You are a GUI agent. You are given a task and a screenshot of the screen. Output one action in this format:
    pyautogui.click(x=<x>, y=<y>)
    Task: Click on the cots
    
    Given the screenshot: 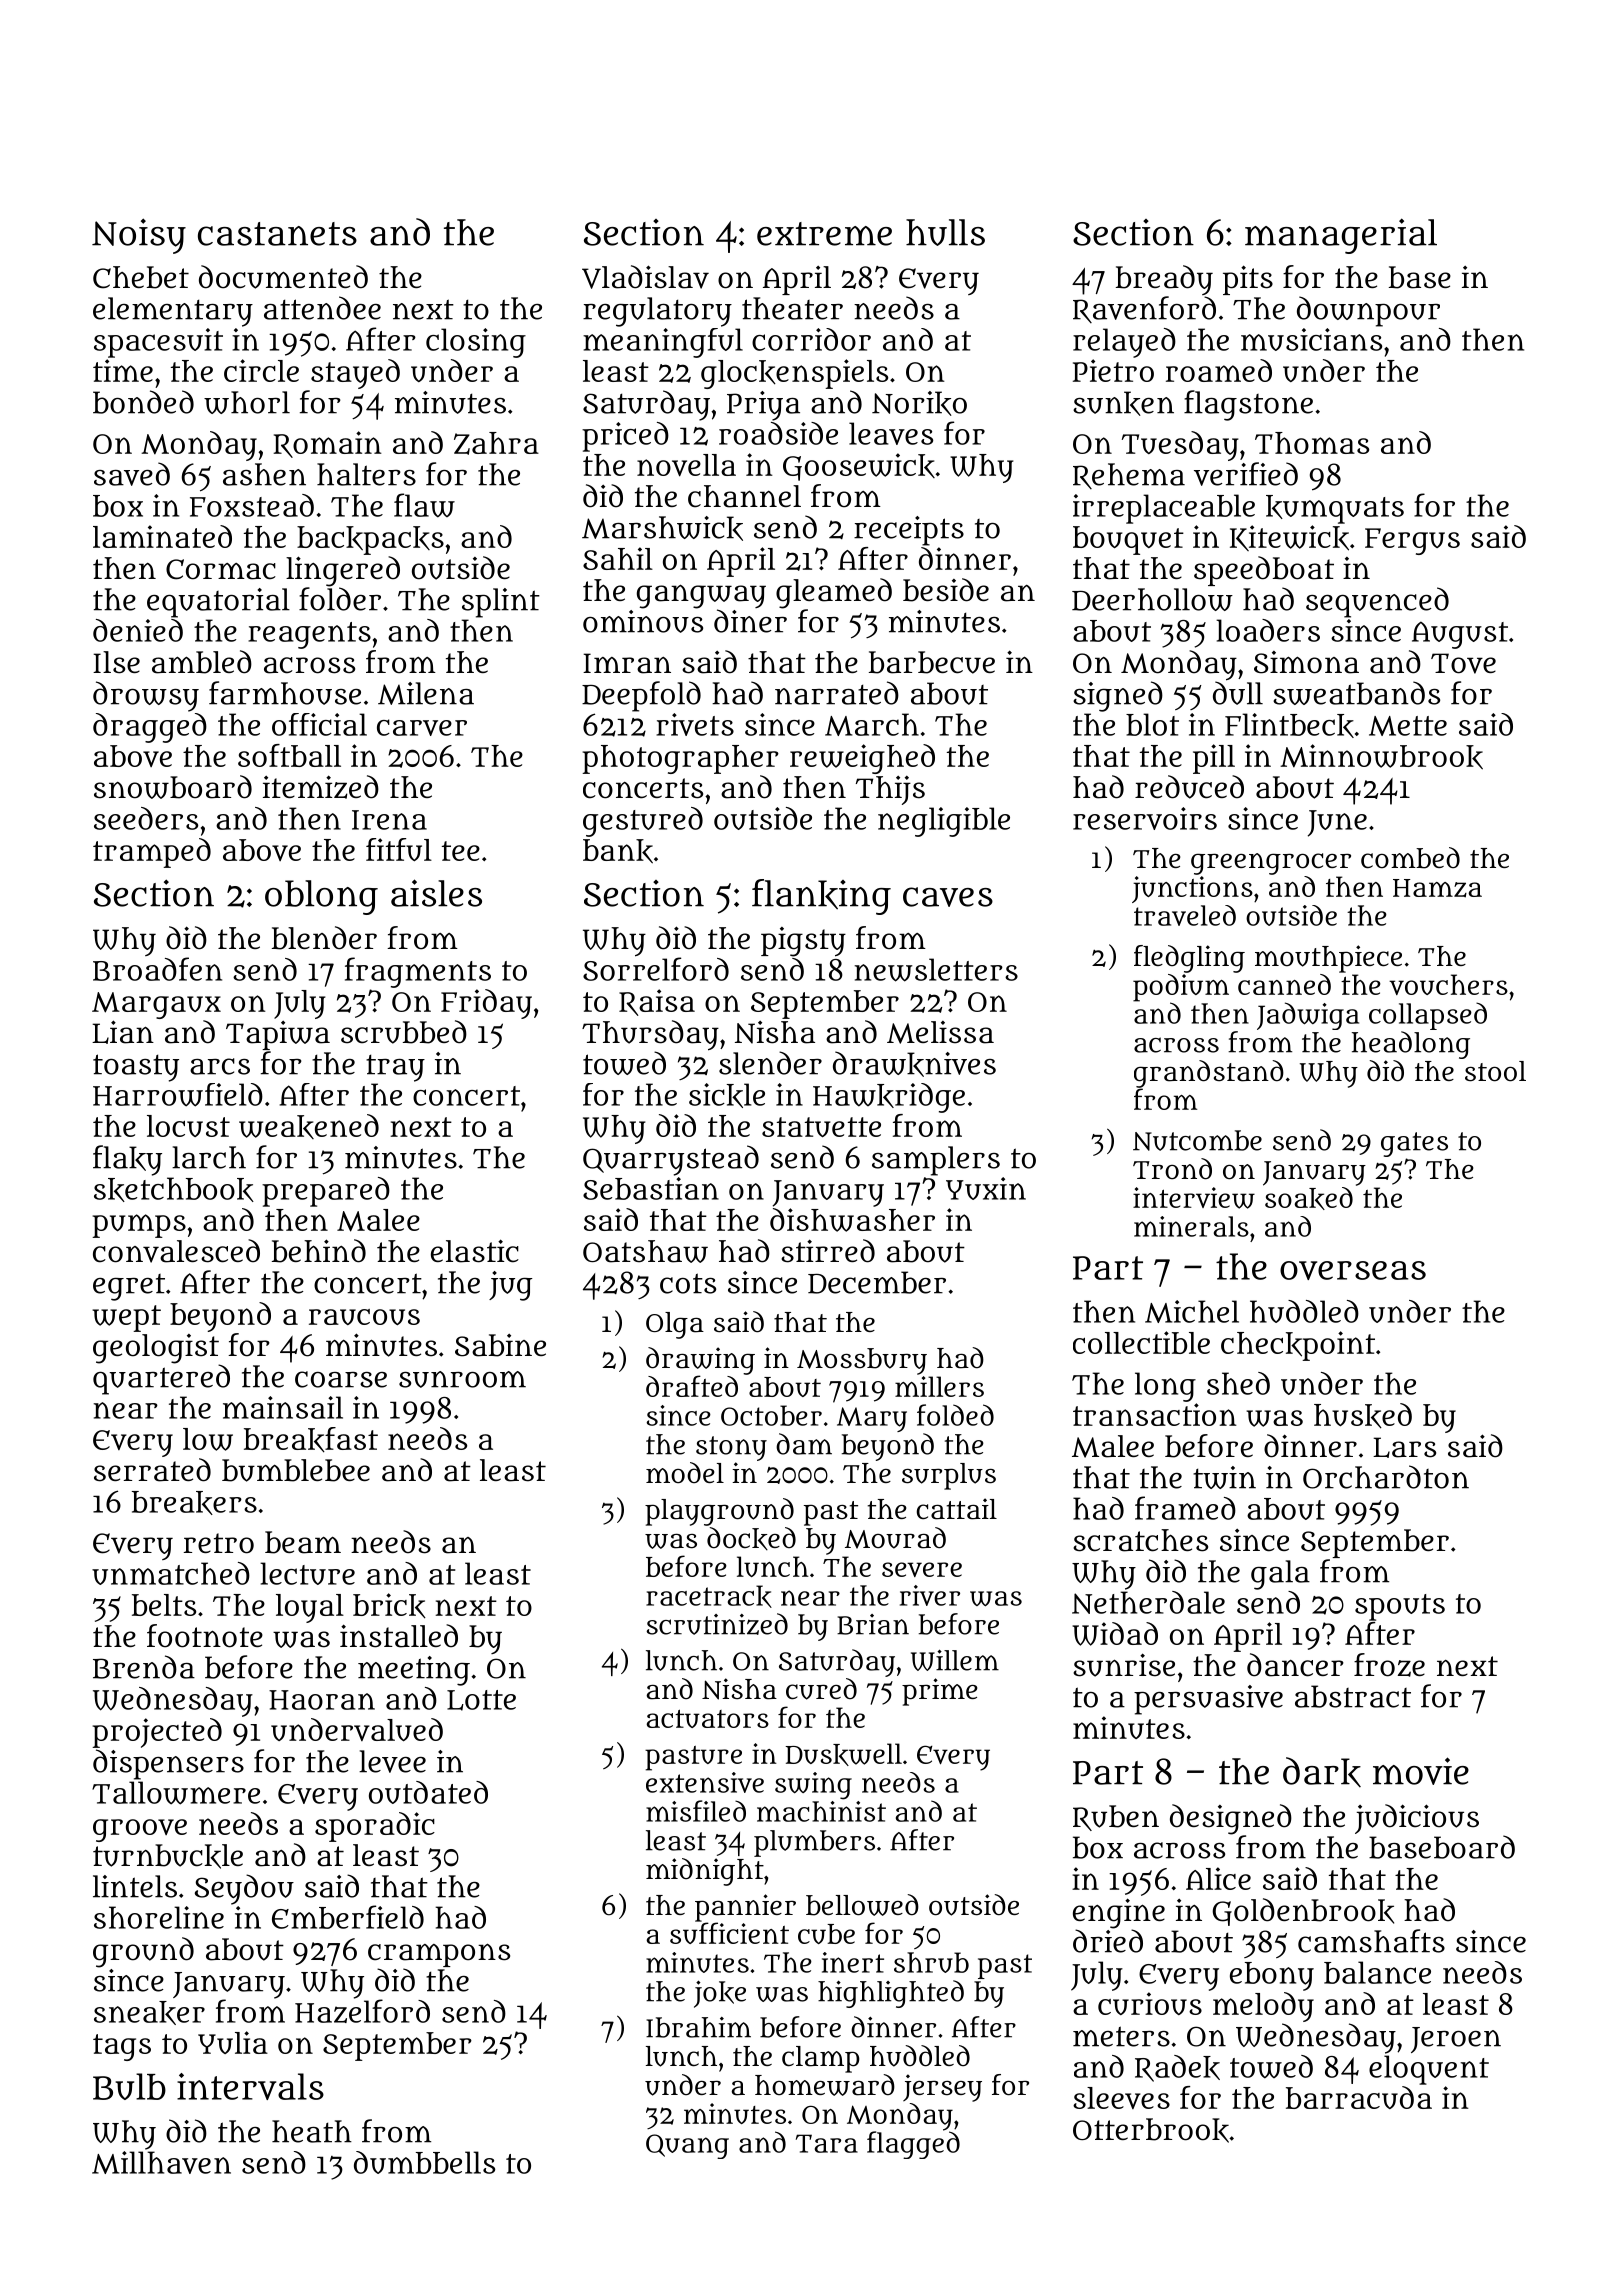 What is the action you would take?
    pyautogui.click(x=688, y=1283)
